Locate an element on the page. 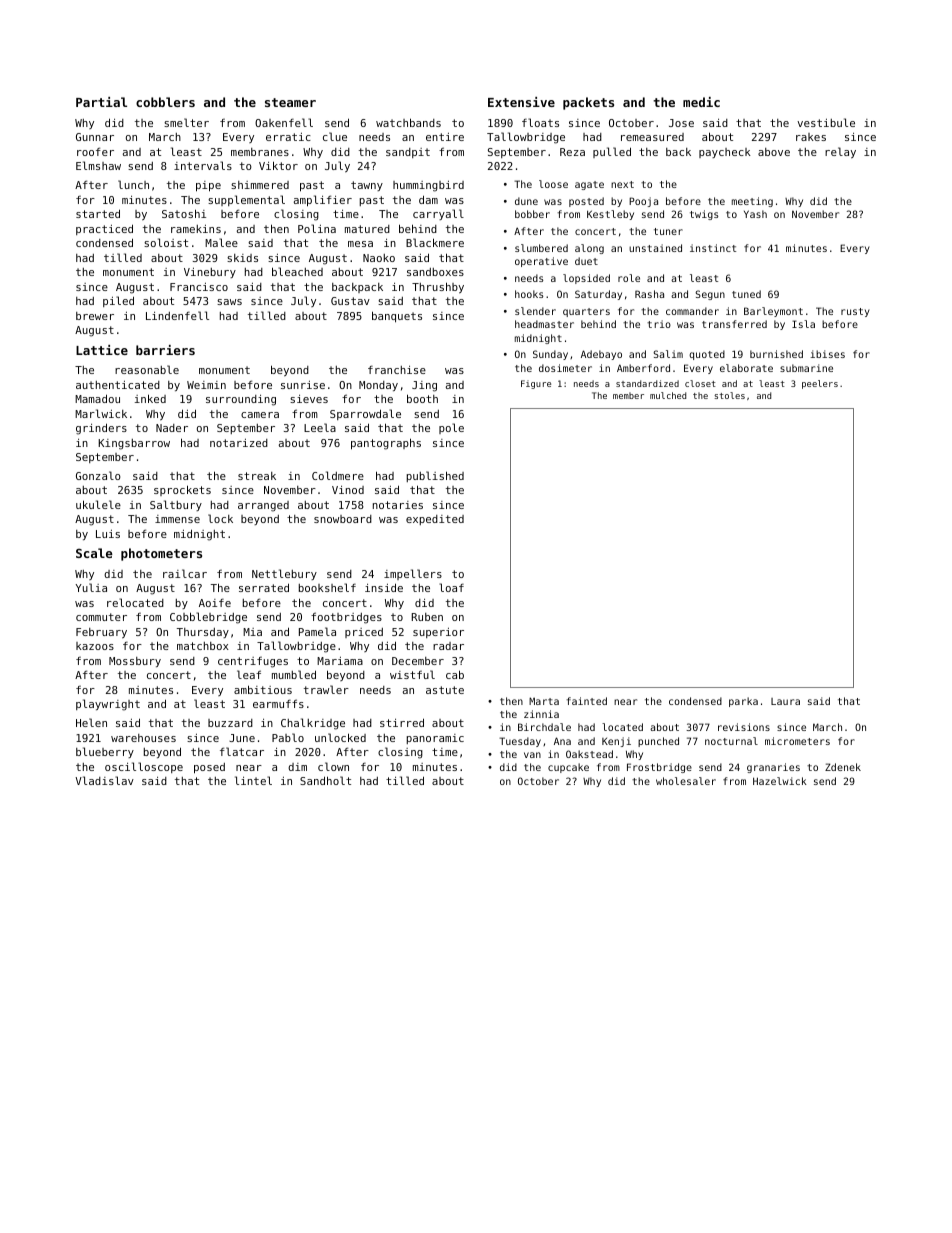 Image resolution: width=952 pixels, height=1233 pixels. kazoos is located at coordinates (95, 646).
